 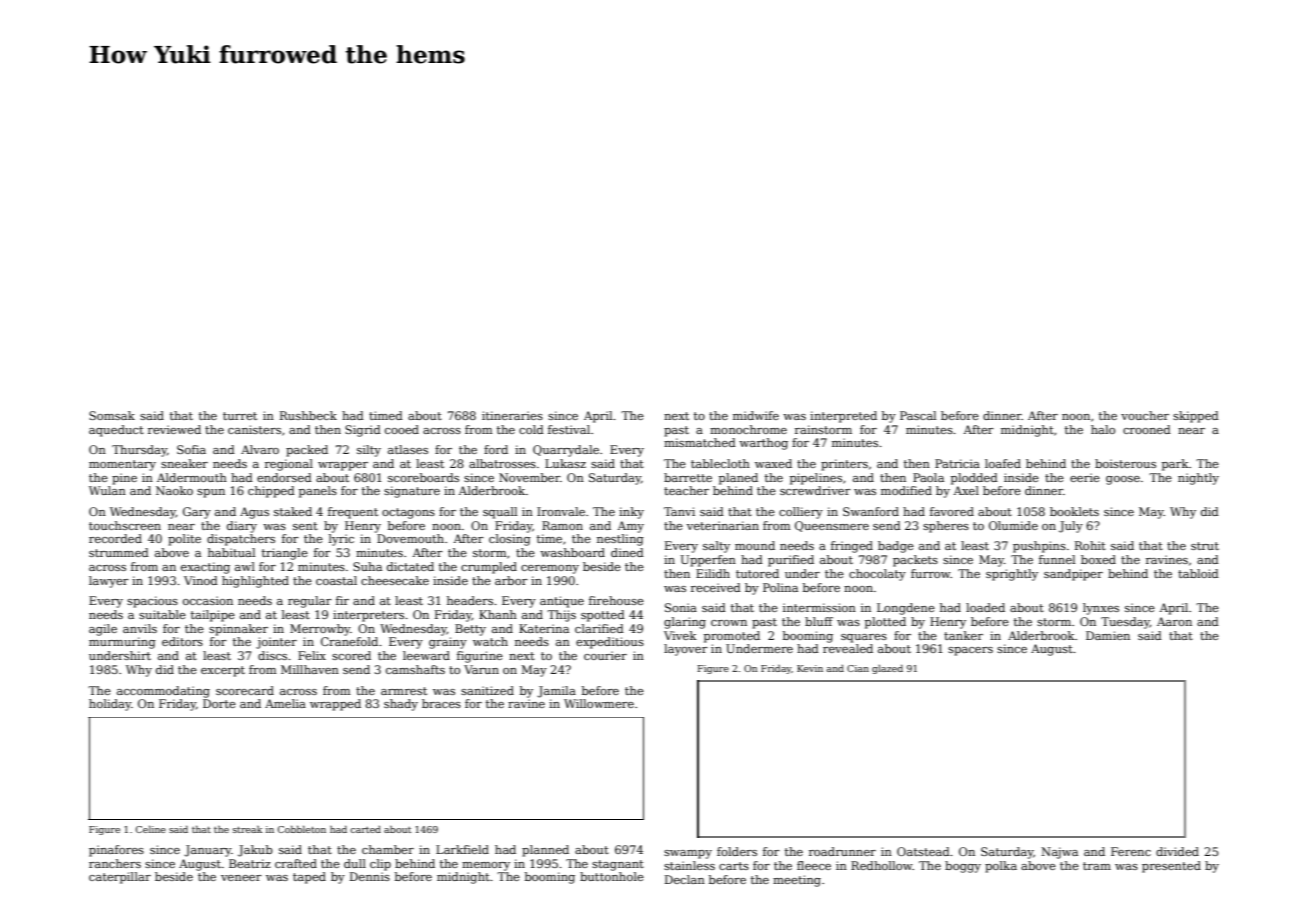 I want to click on funnel, so click(x=1057, y=559).
